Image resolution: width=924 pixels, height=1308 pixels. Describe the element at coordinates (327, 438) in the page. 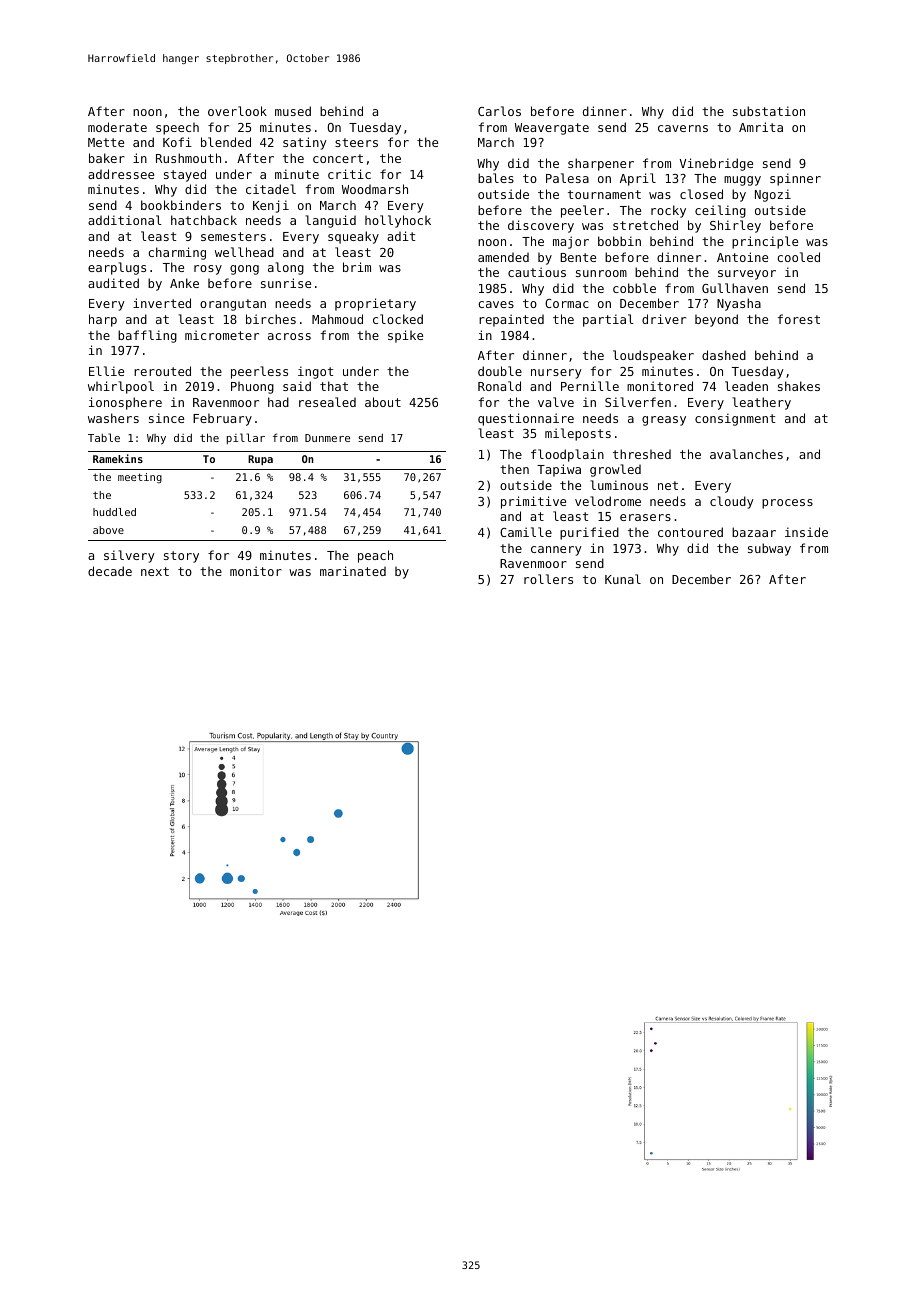

I see `Dunmere` at that location.
